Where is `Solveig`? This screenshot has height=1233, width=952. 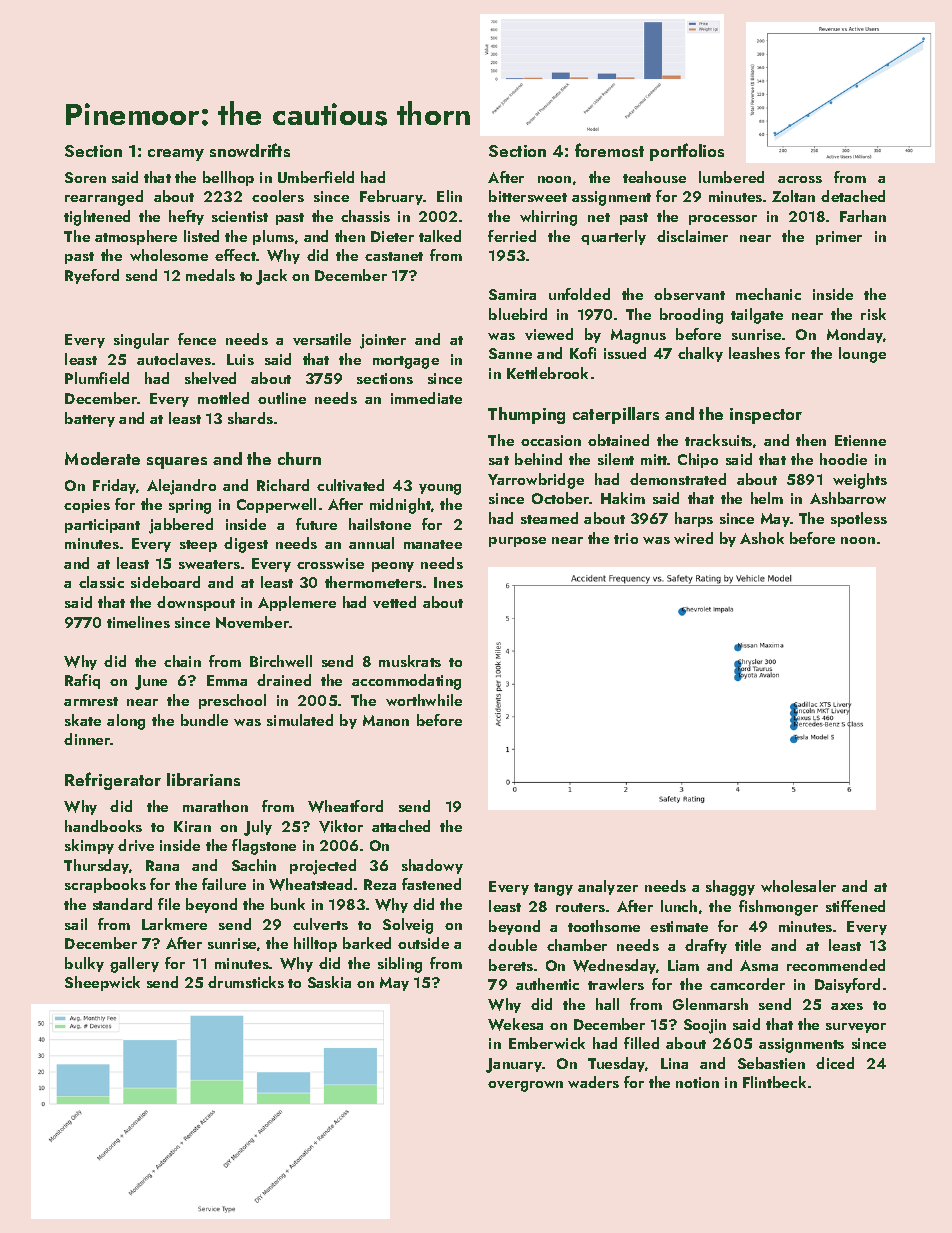 Solveig is located at coordinates (408, 926).
